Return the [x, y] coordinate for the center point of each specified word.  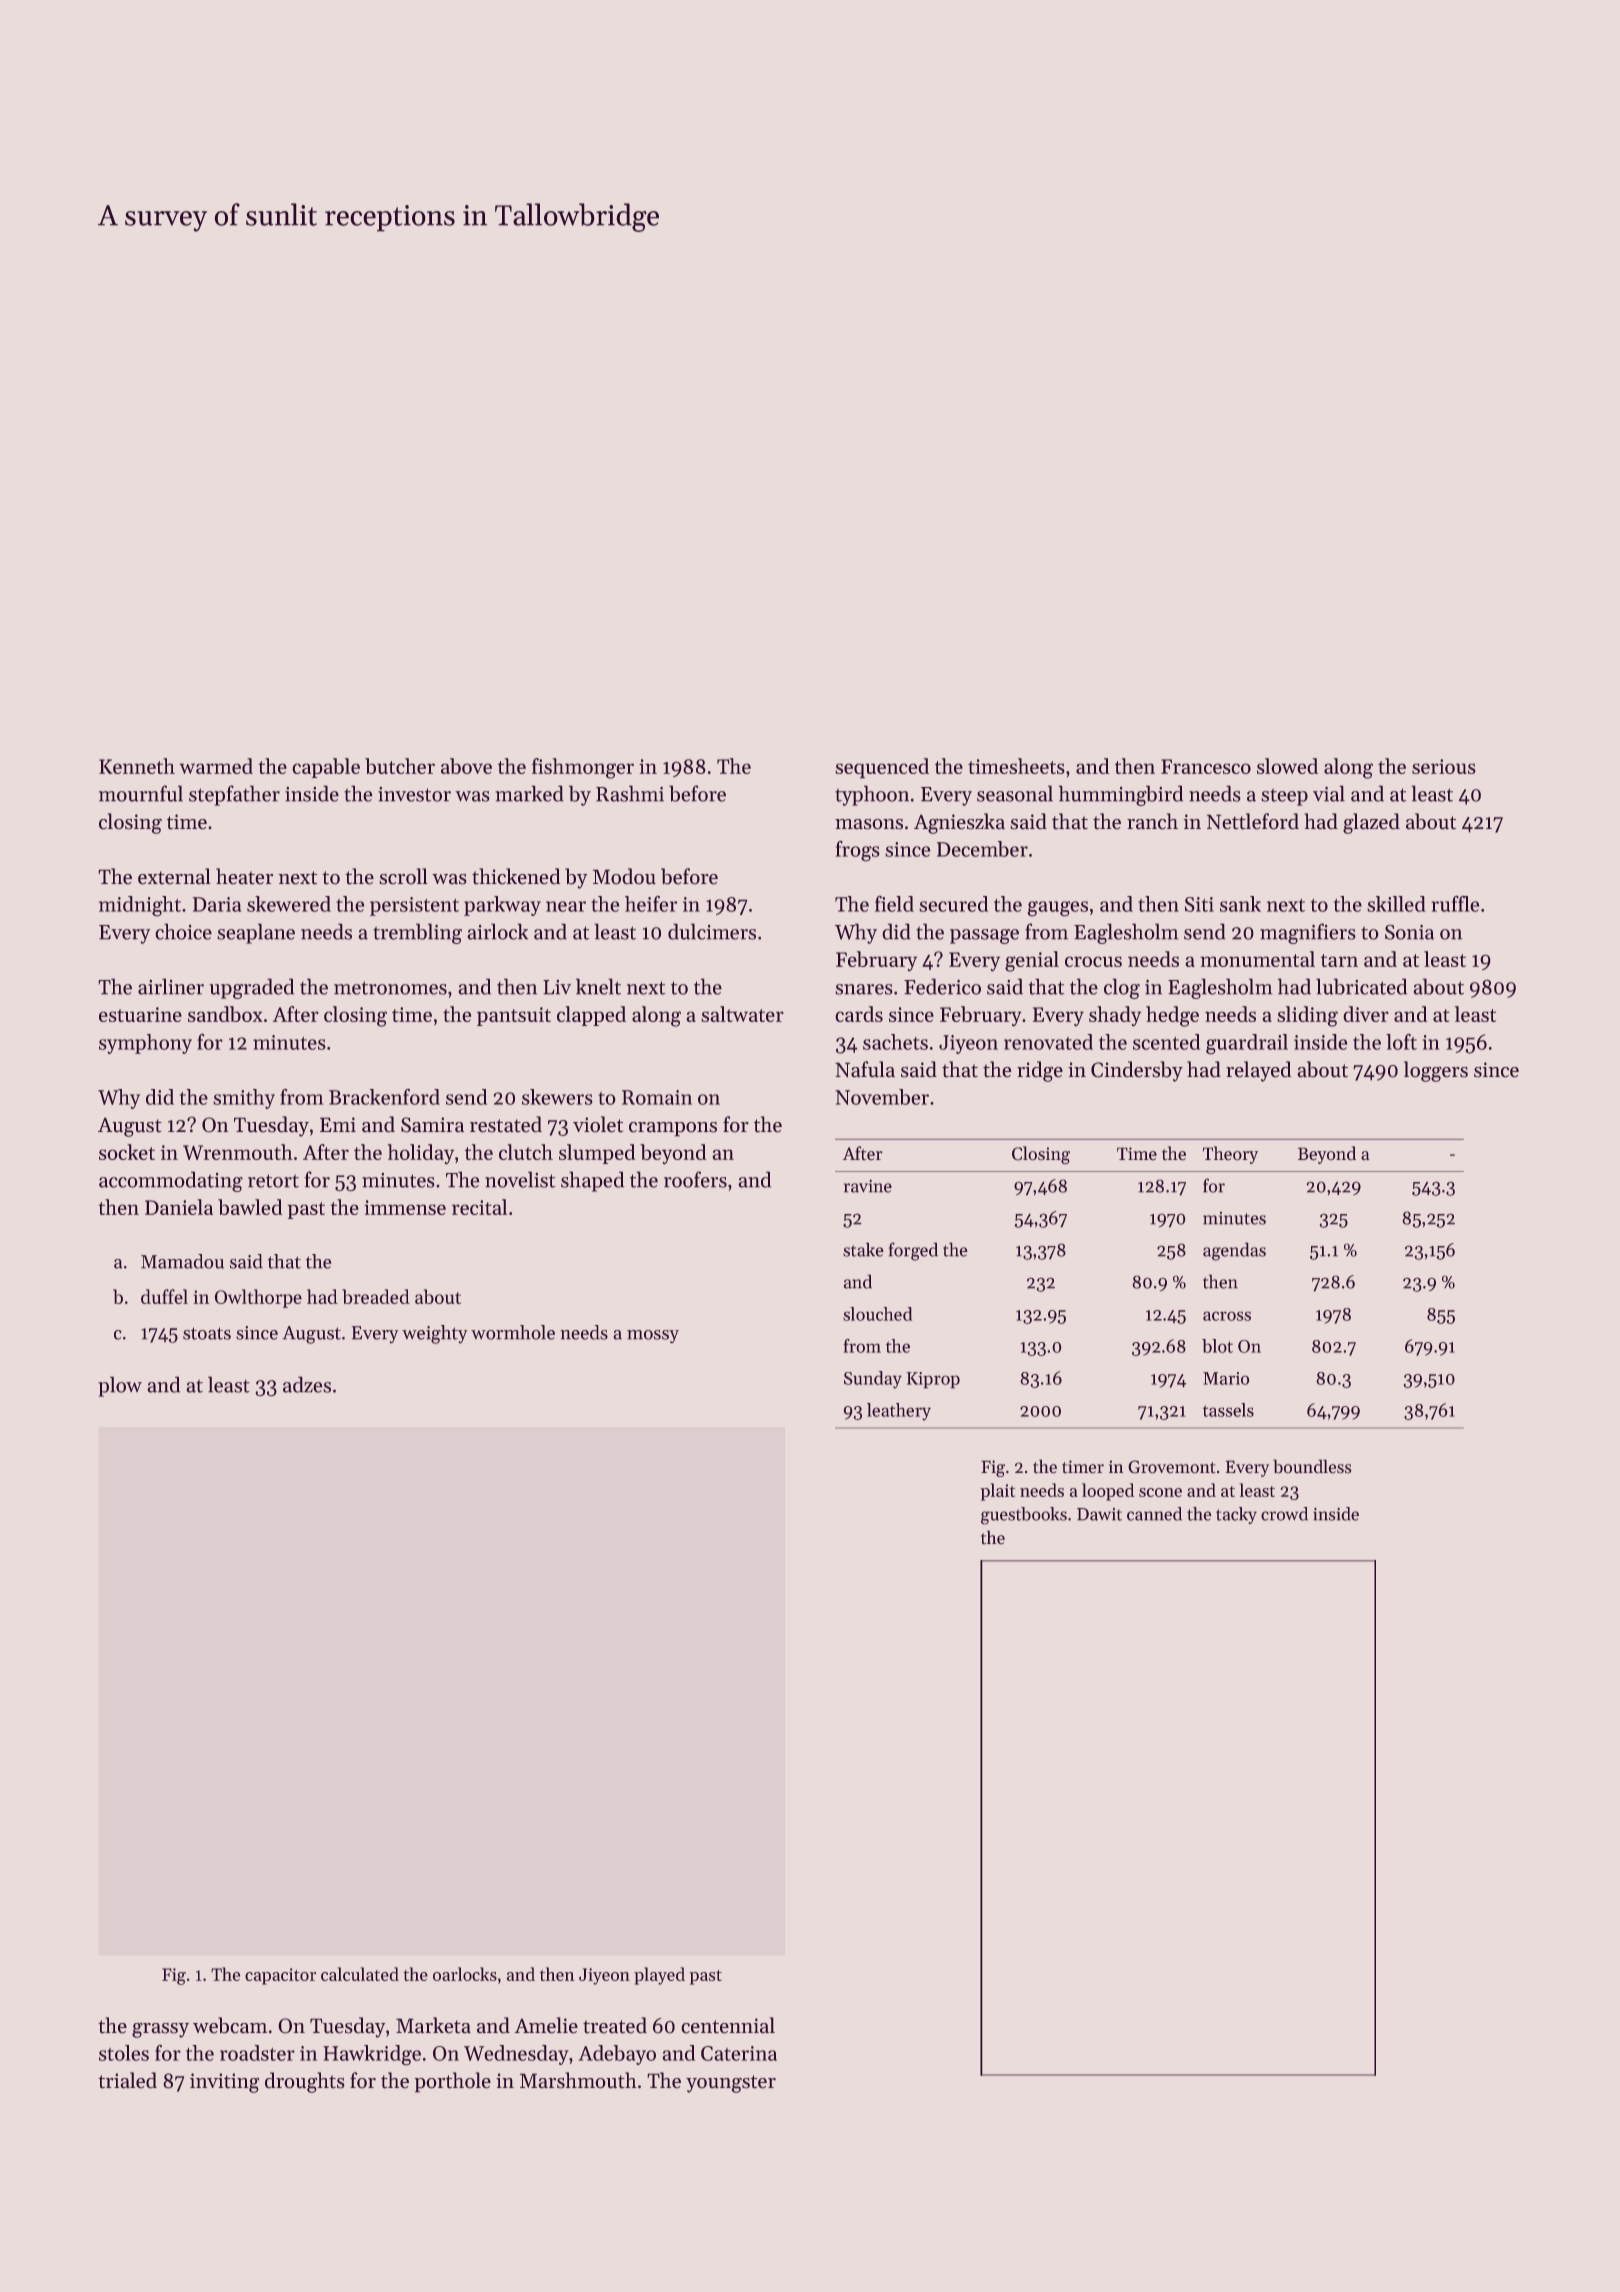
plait [998, 1492]
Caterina [739, 2053]
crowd [1284, 1514]
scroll [404, 876]
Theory [1230, 1155]
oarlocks [465, 1974]
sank [1240, 904]
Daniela [179, 1207]
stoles [124, 2053]
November [882, 1097]
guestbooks [1024, 1515]
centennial [728, 2025]
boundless [1312, 1466]
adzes [307, 1385]
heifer [651, 904]
